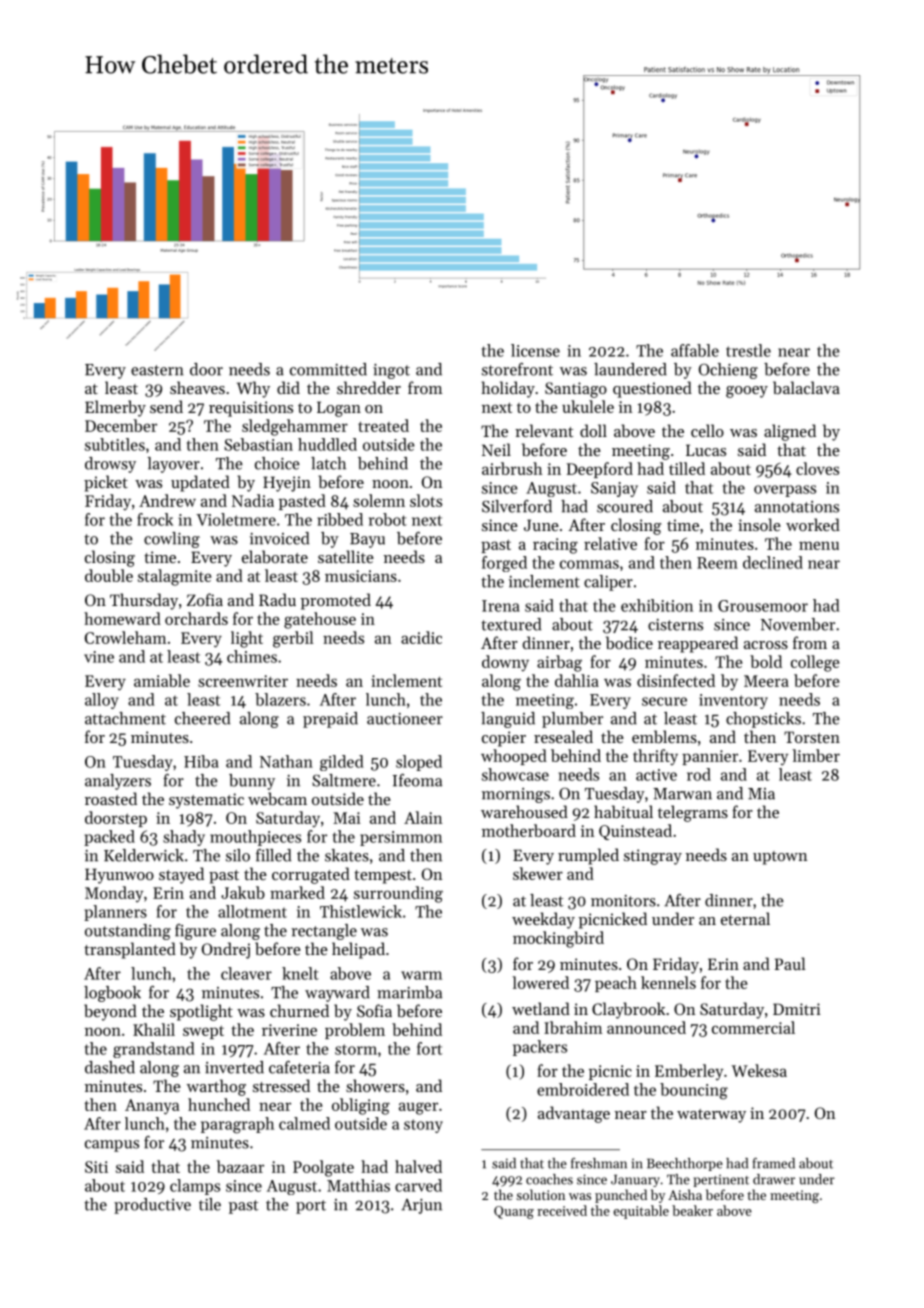  What do you see at coordinates (409, 992) in the screenshot?
I see `marimba` at bounding box center [409, 992].
